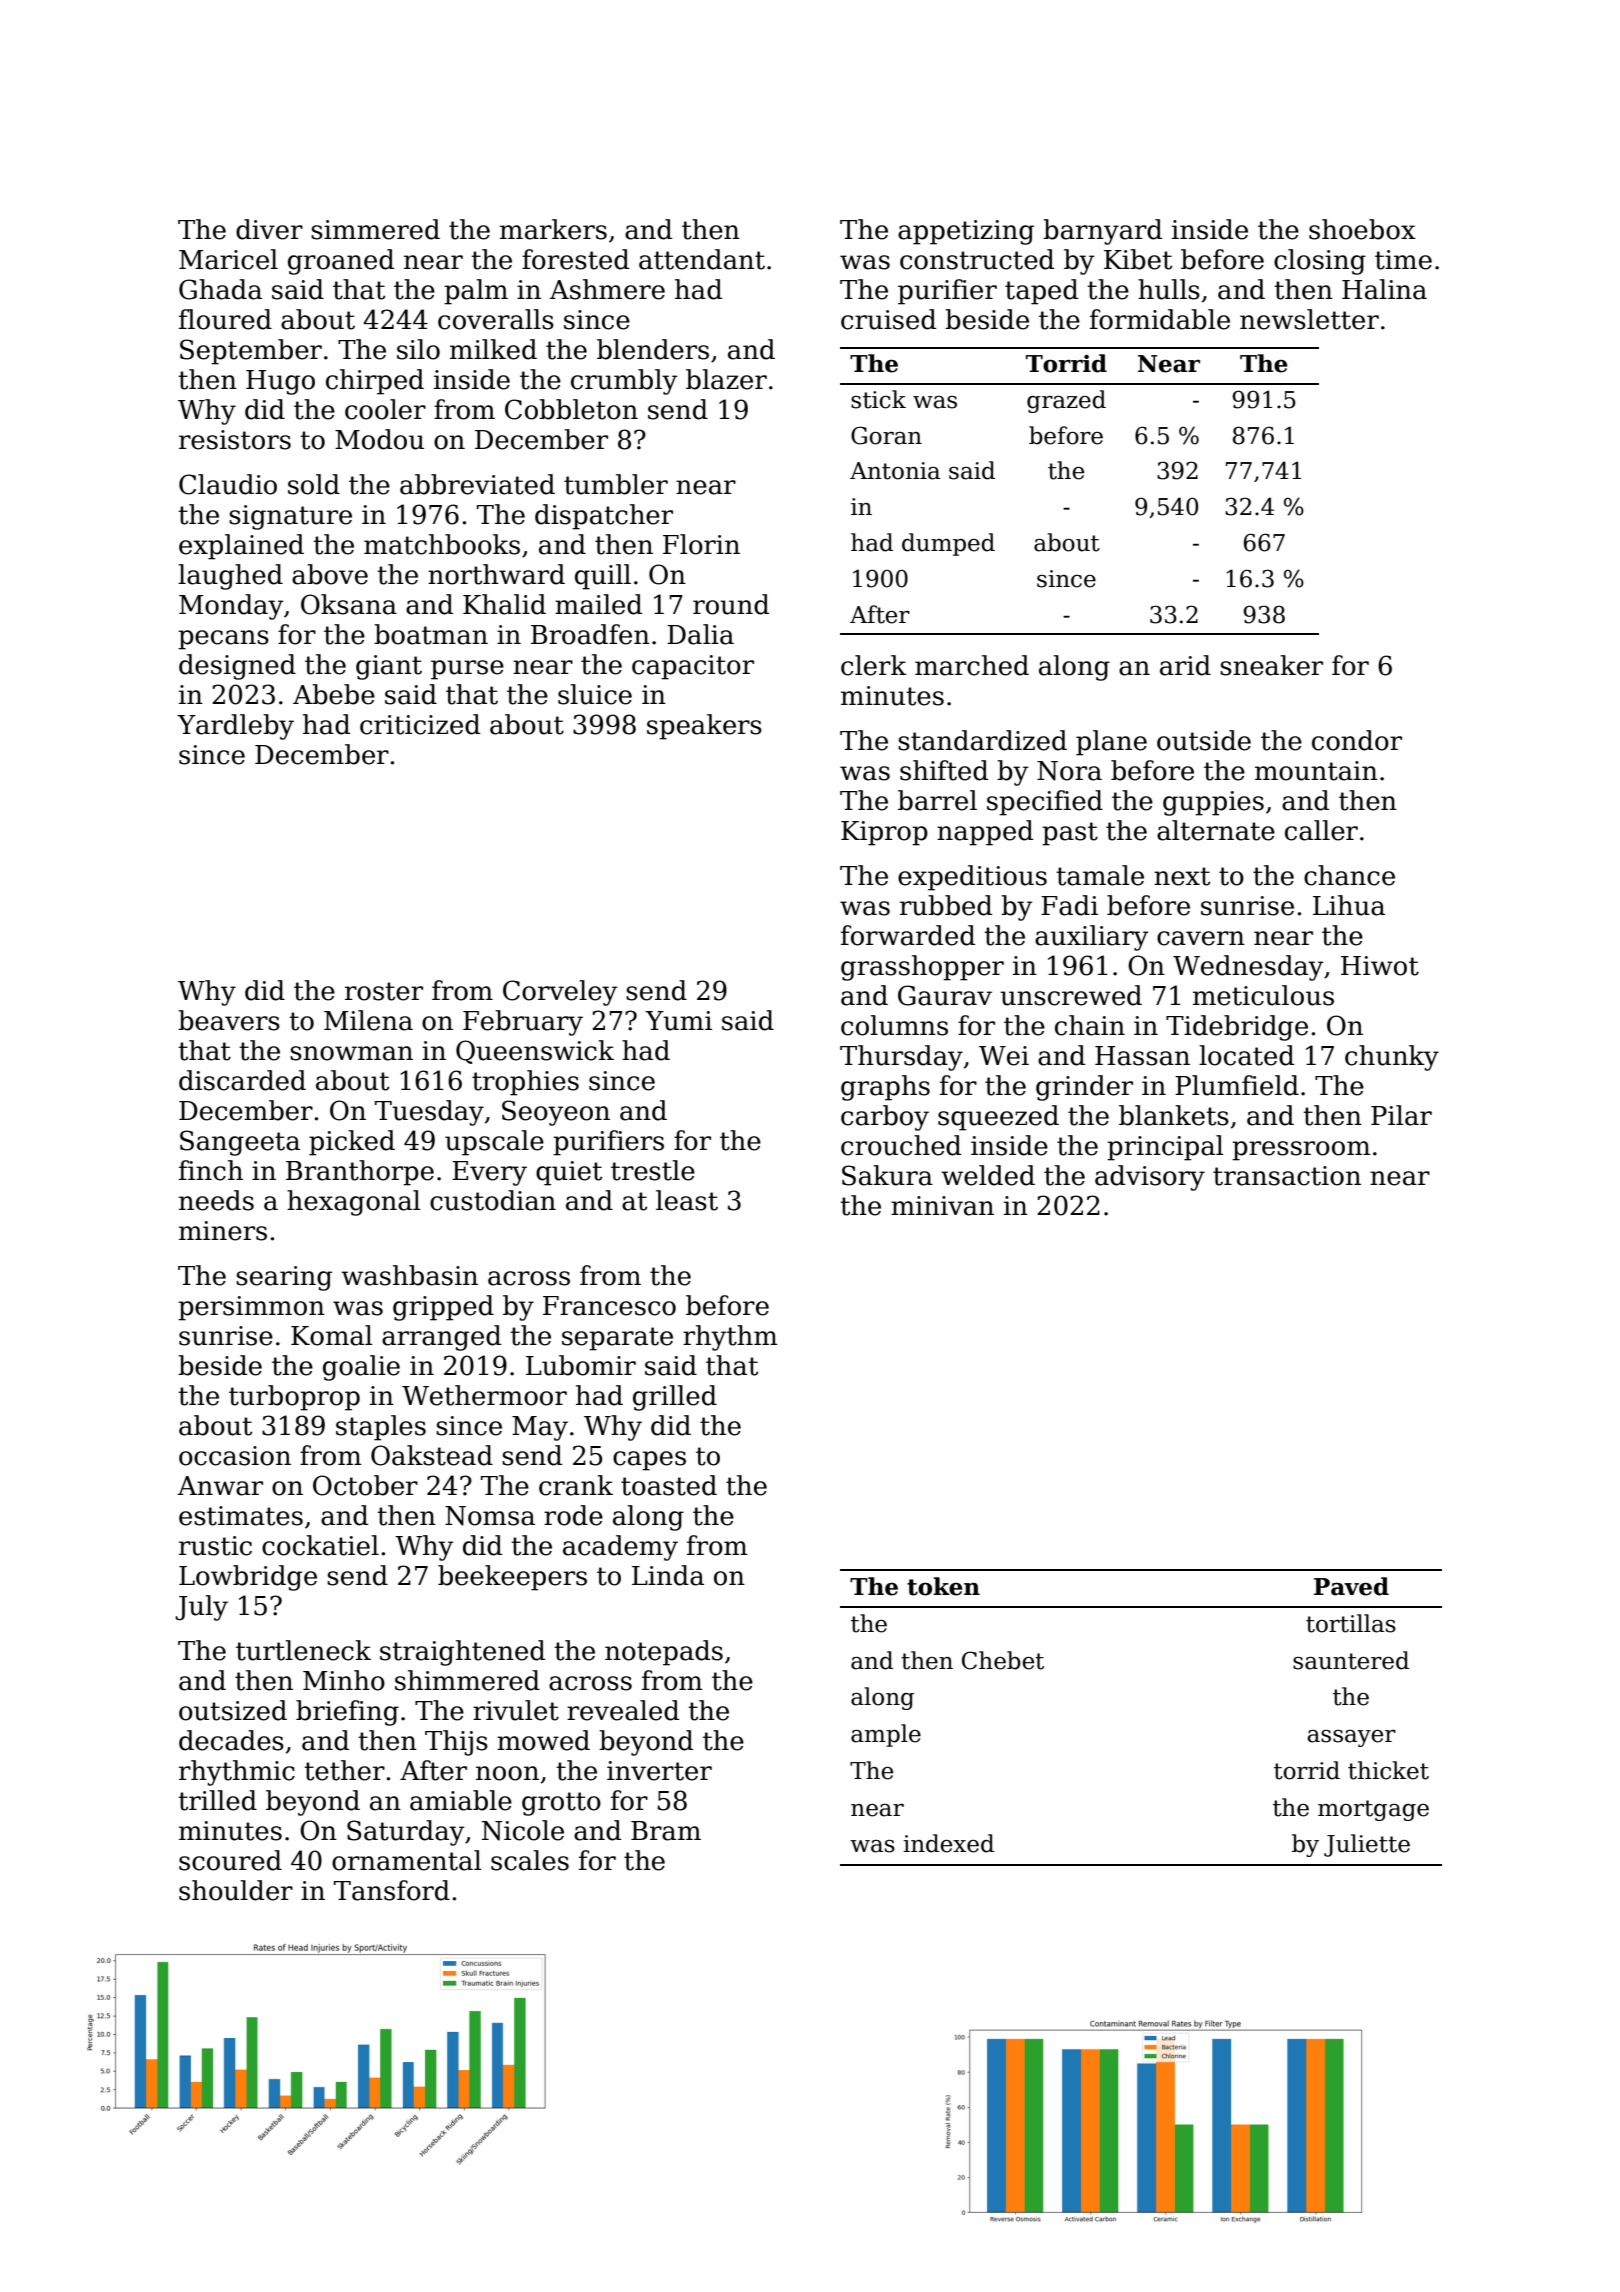 The height and width of the document is (2292, 1620). Describe the element at coordinates (1185, 665) in the document. I see `arid` at that location.
